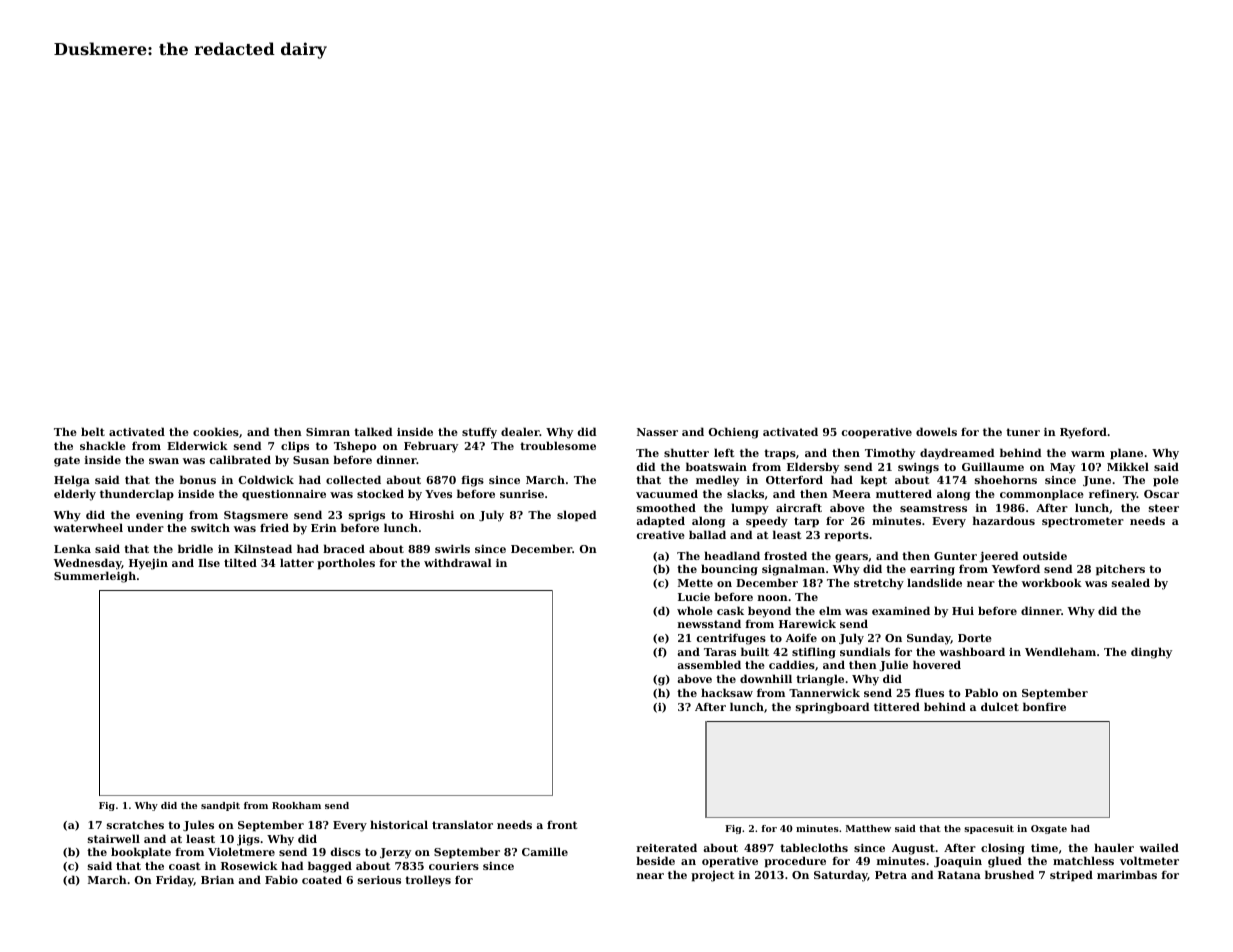 This page has width=1233, height=952. What do you see at coordinates (717, 481) in the page?
I see `medley` at bounding box center [717, 481].
